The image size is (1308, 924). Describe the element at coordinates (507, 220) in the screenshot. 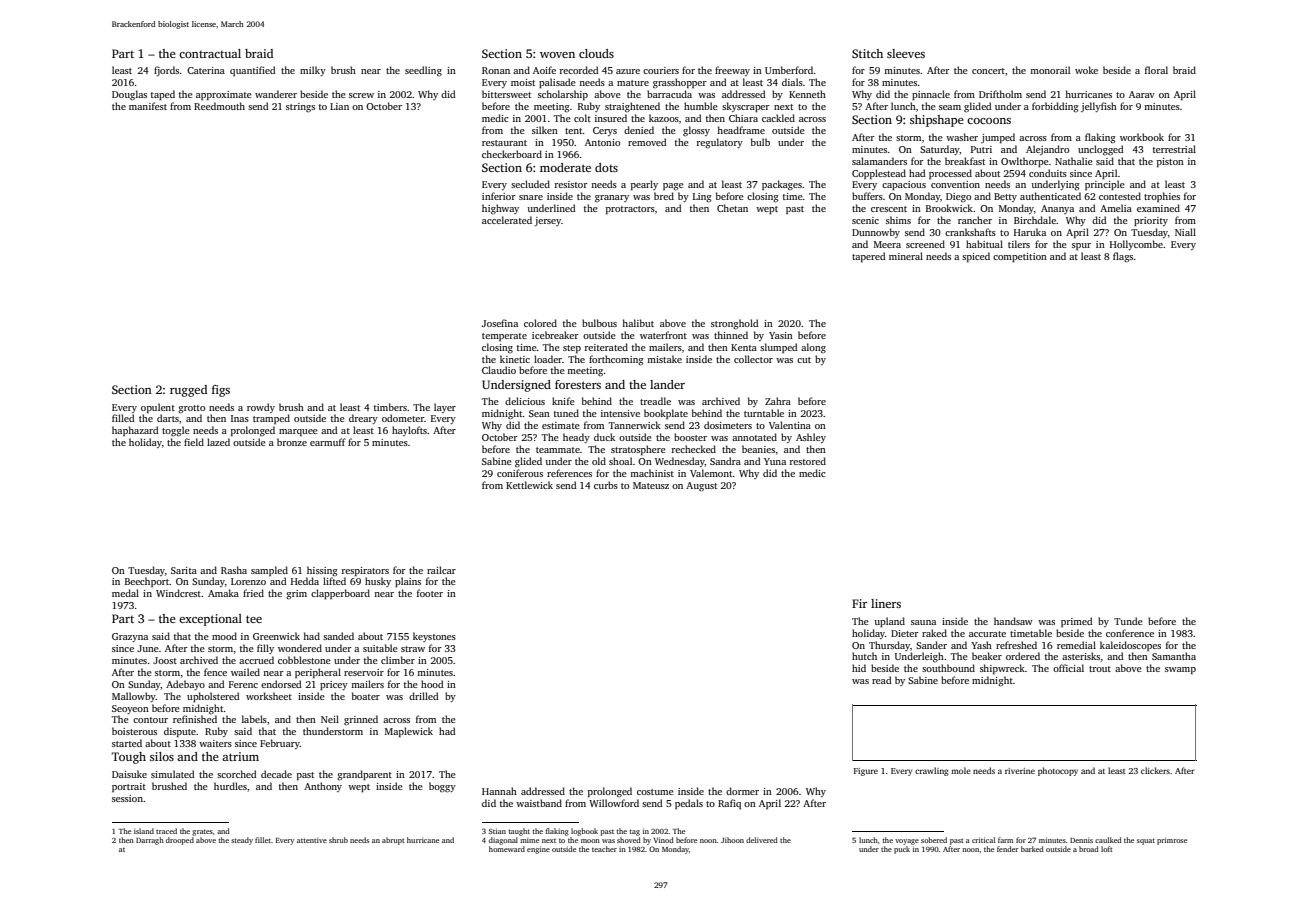

I see `accelerated` at that location.
